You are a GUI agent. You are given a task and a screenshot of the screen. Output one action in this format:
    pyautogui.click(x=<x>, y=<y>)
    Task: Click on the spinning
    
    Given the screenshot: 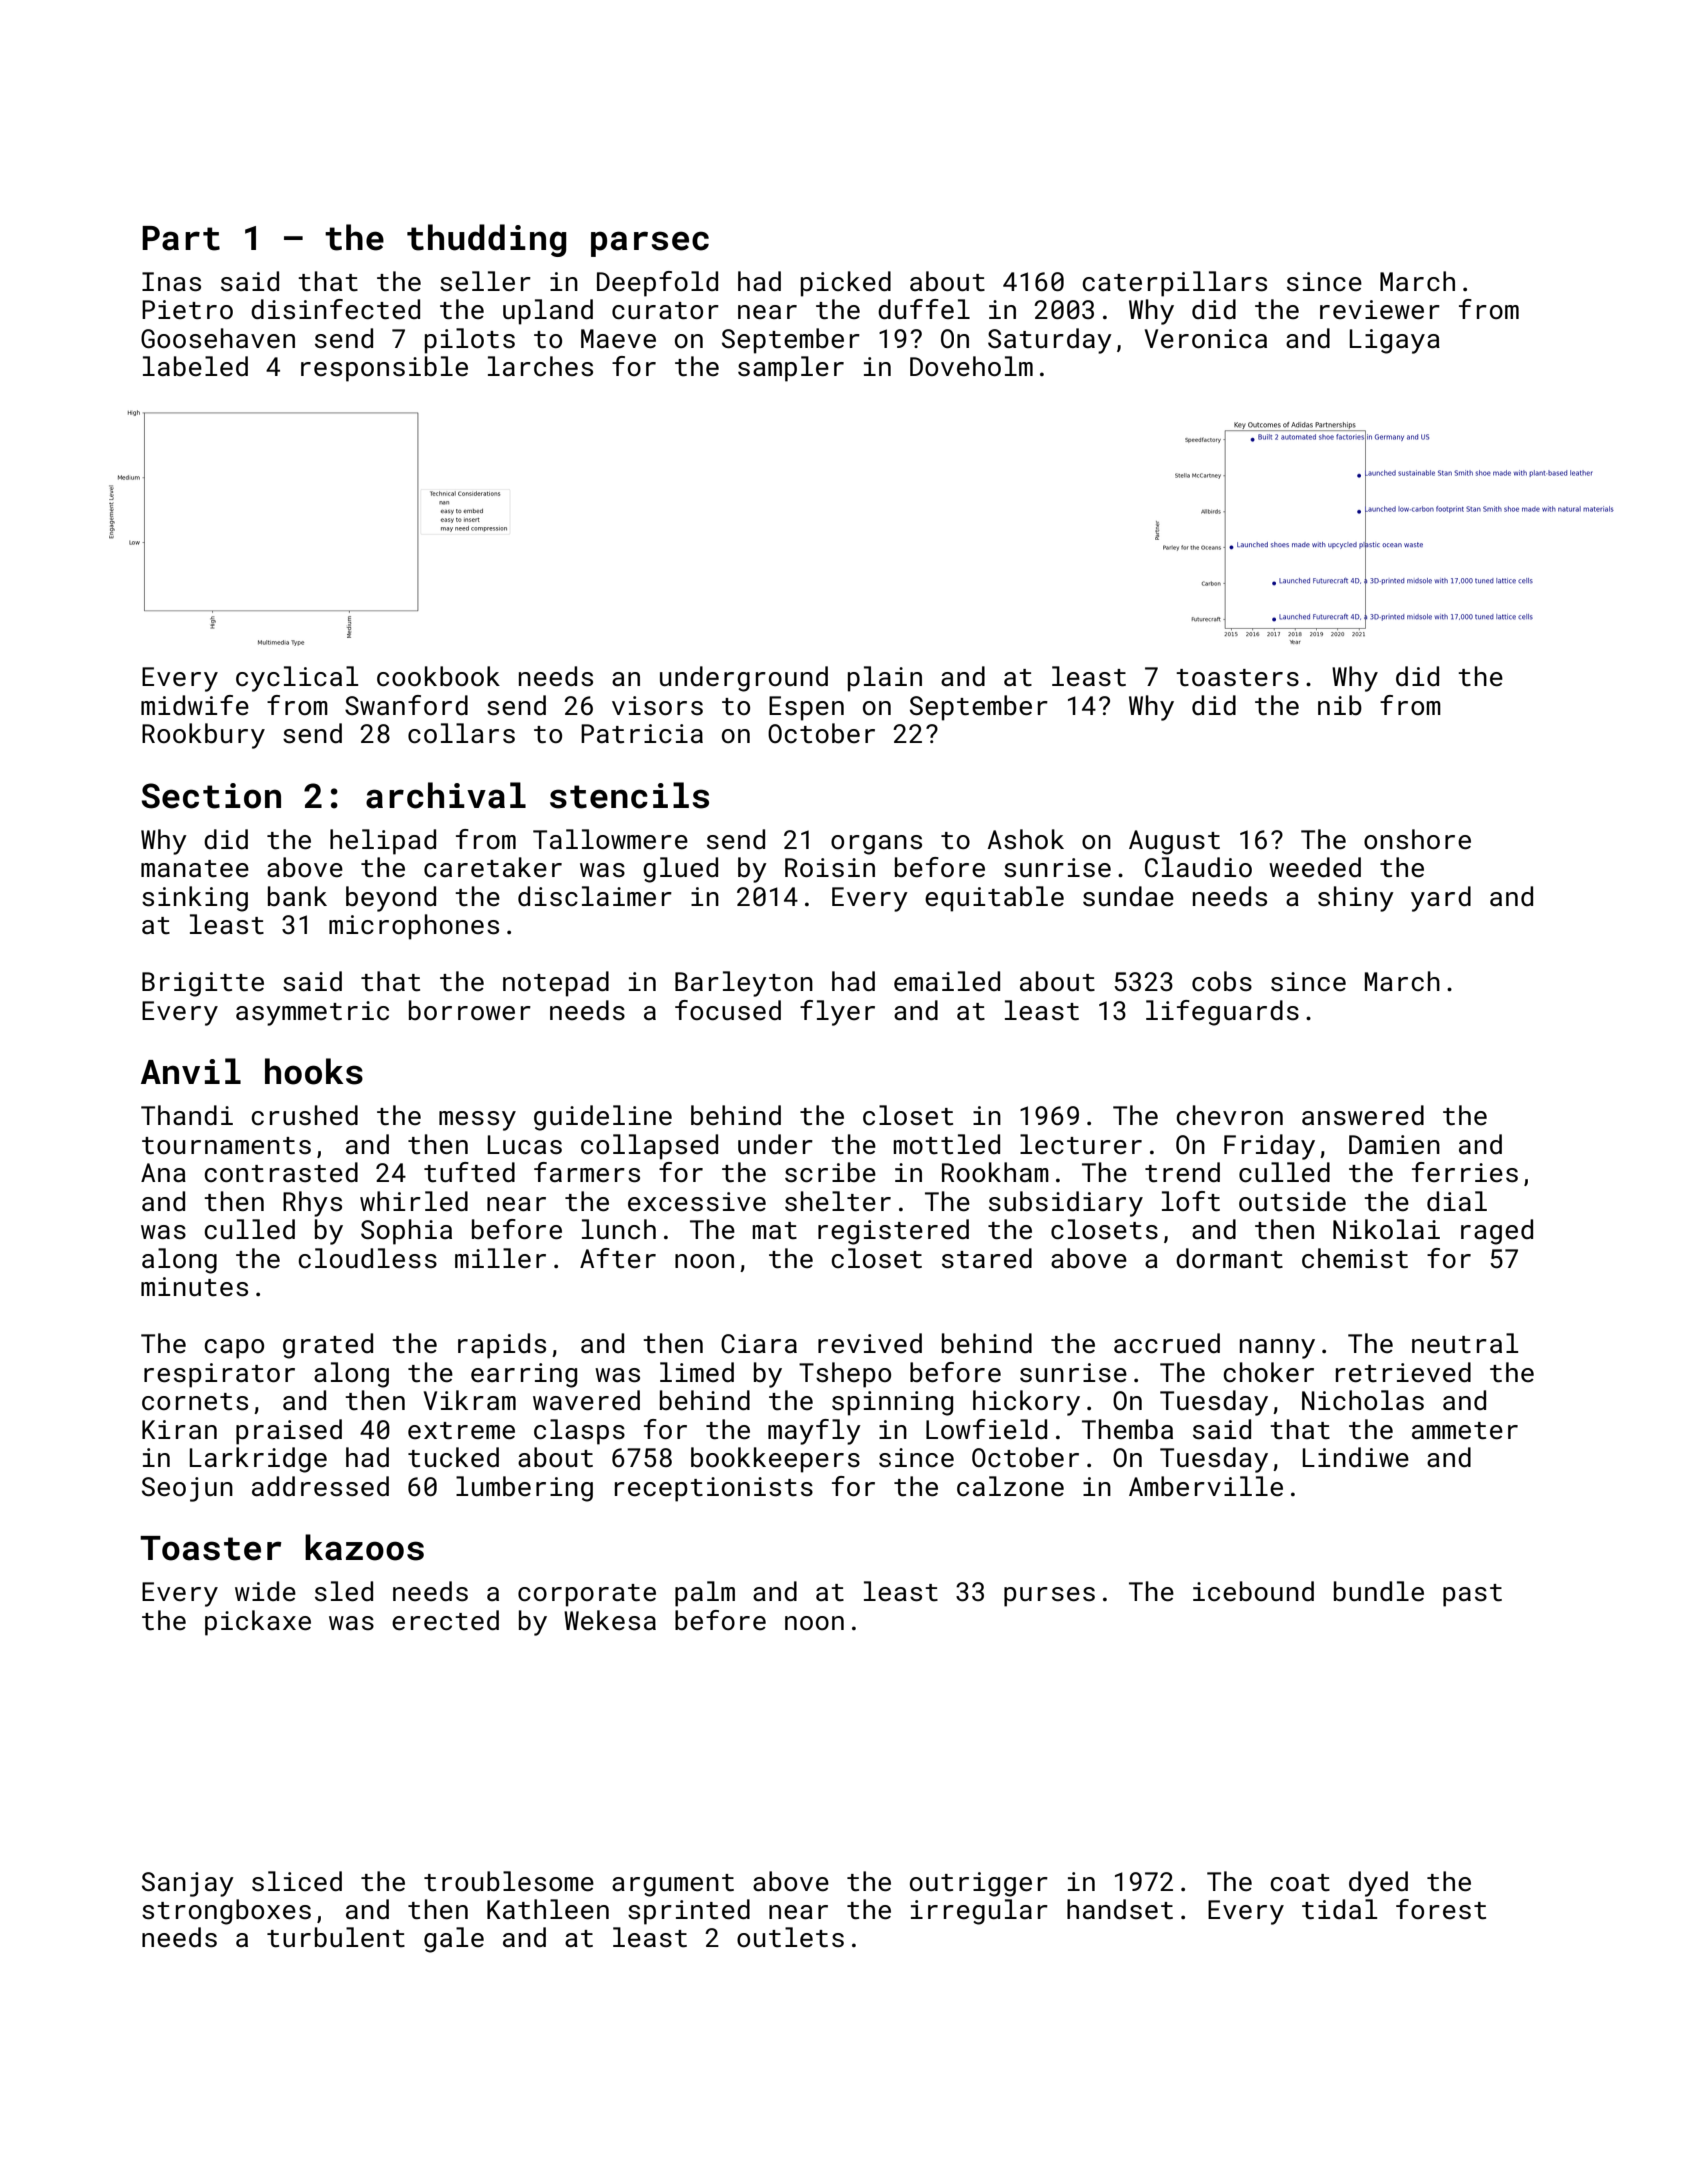 What is the action you would take?
    pyautogui.click(x=892, y=1403)
